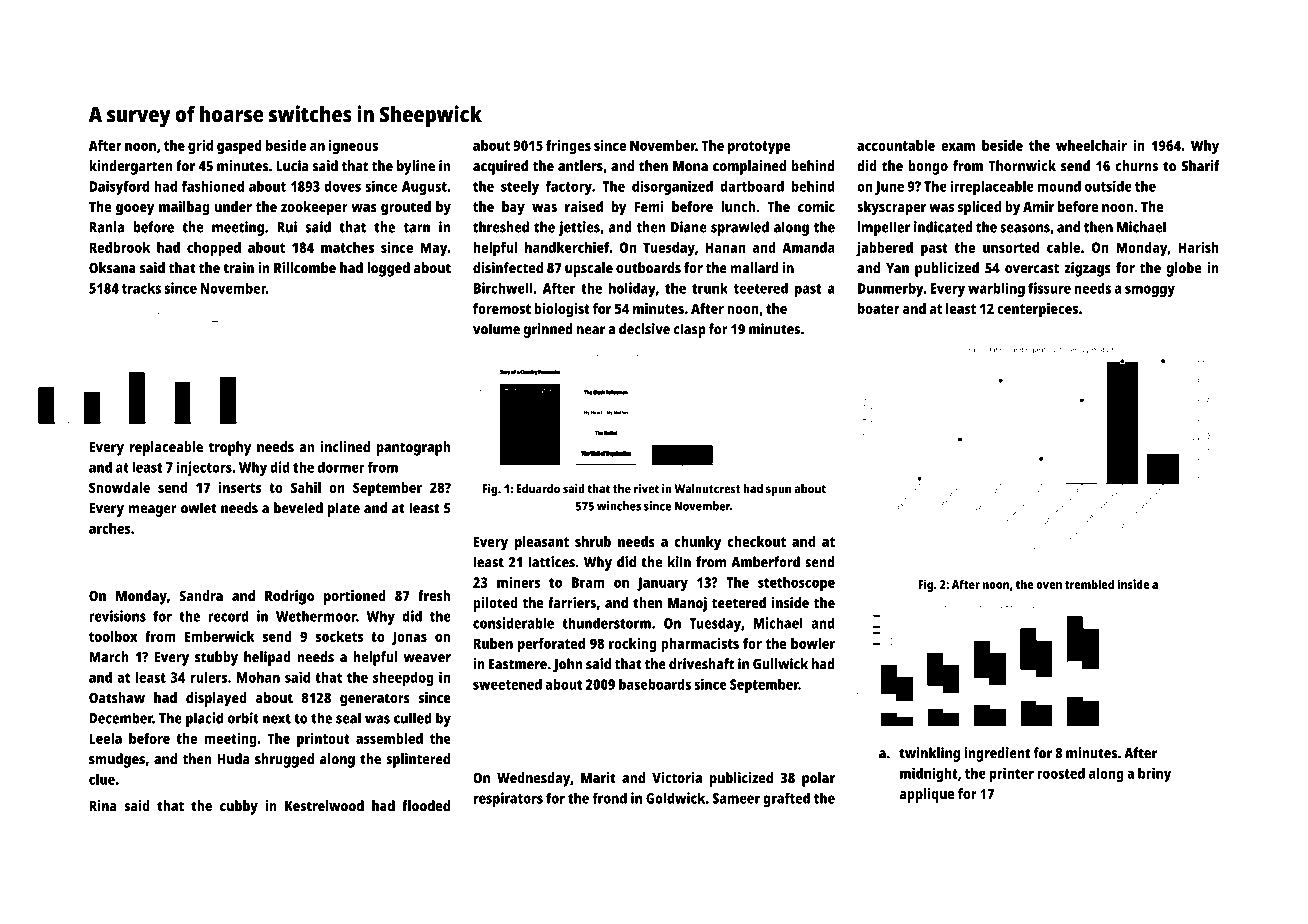 This document has width=1308, height=924. Describe the element at coordinates (353, 147) in the document. I see `igneous` at that location.
